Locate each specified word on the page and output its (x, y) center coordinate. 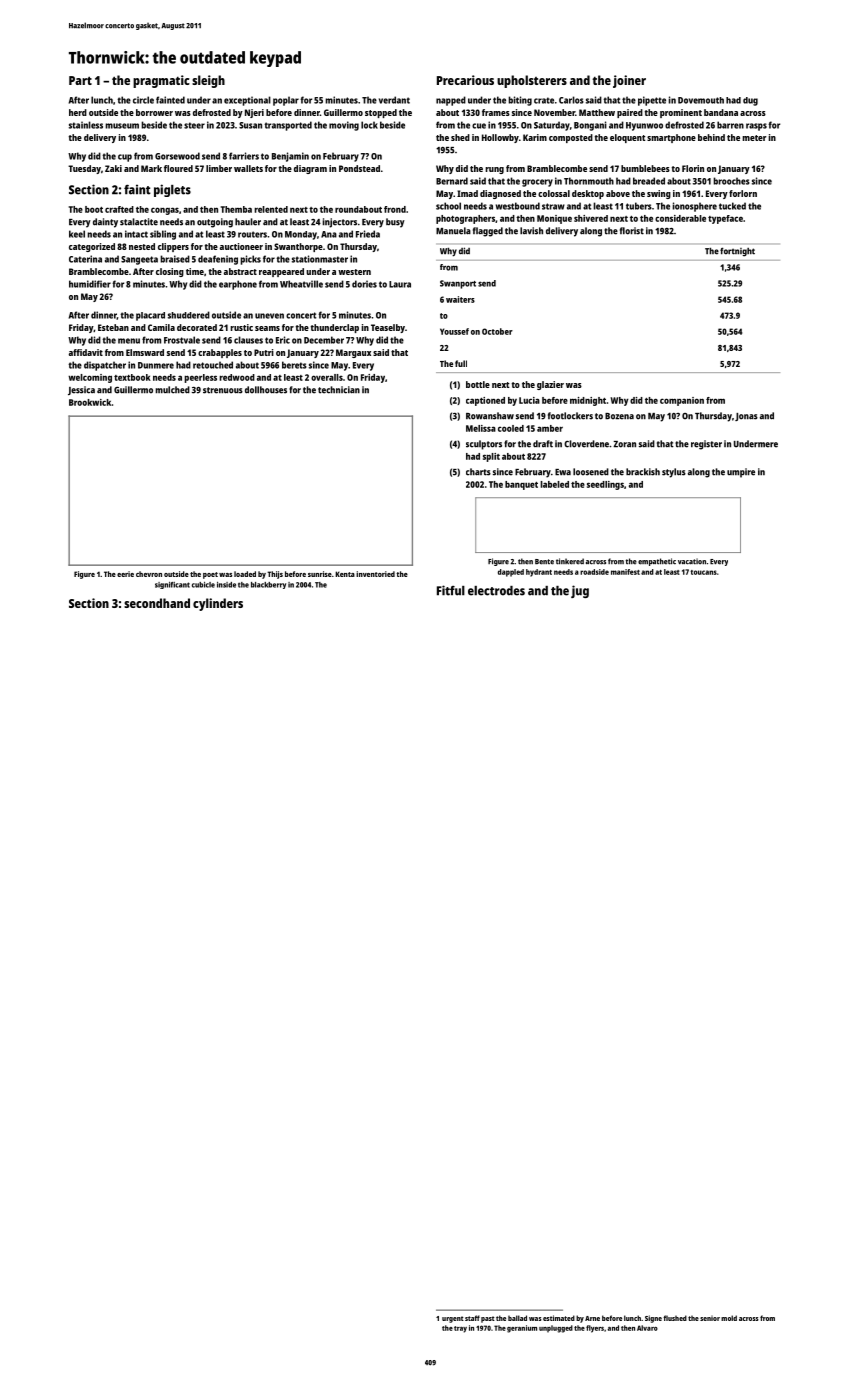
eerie (125, 574)
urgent (453, 1319)
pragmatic (161, 81)
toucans (703, 572)
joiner (629, 81)
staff (472, 1318)
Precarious (465, 80)
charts (478, 472)
